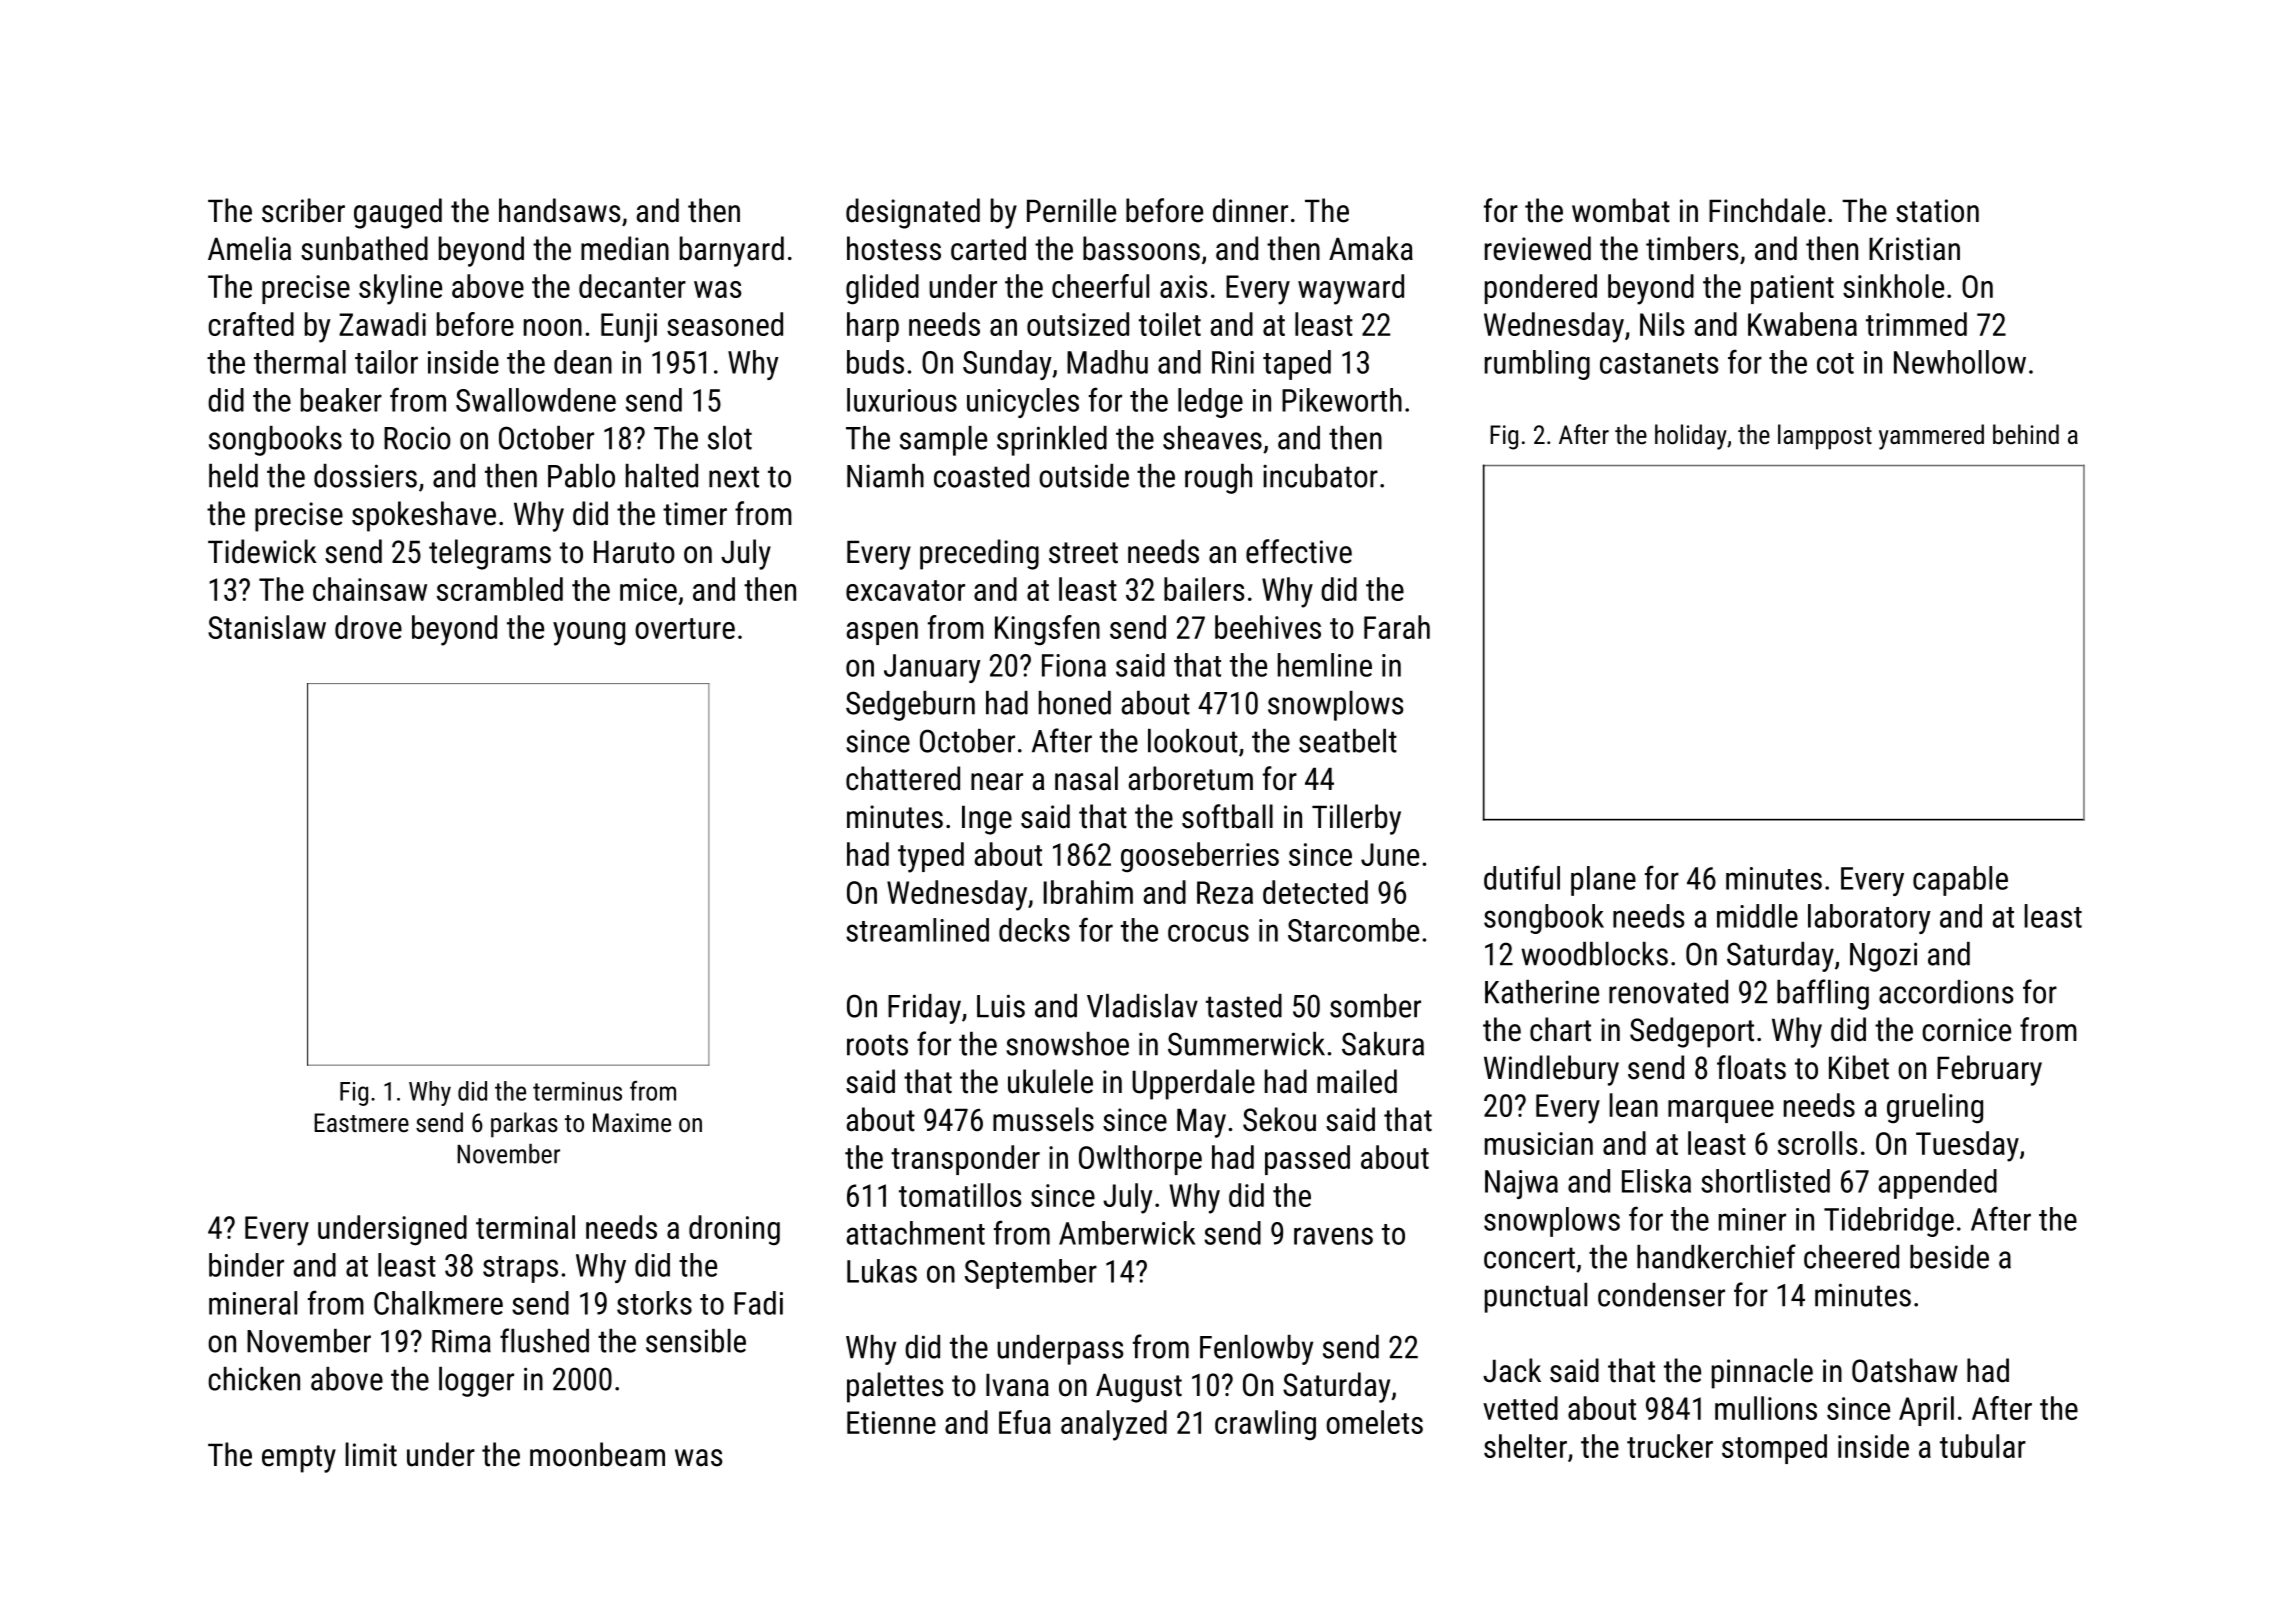 The height and width of the image is (1620, 2292). Describe the element at coordinates (560, 210) in the image. I see `handsaws` at that location.
